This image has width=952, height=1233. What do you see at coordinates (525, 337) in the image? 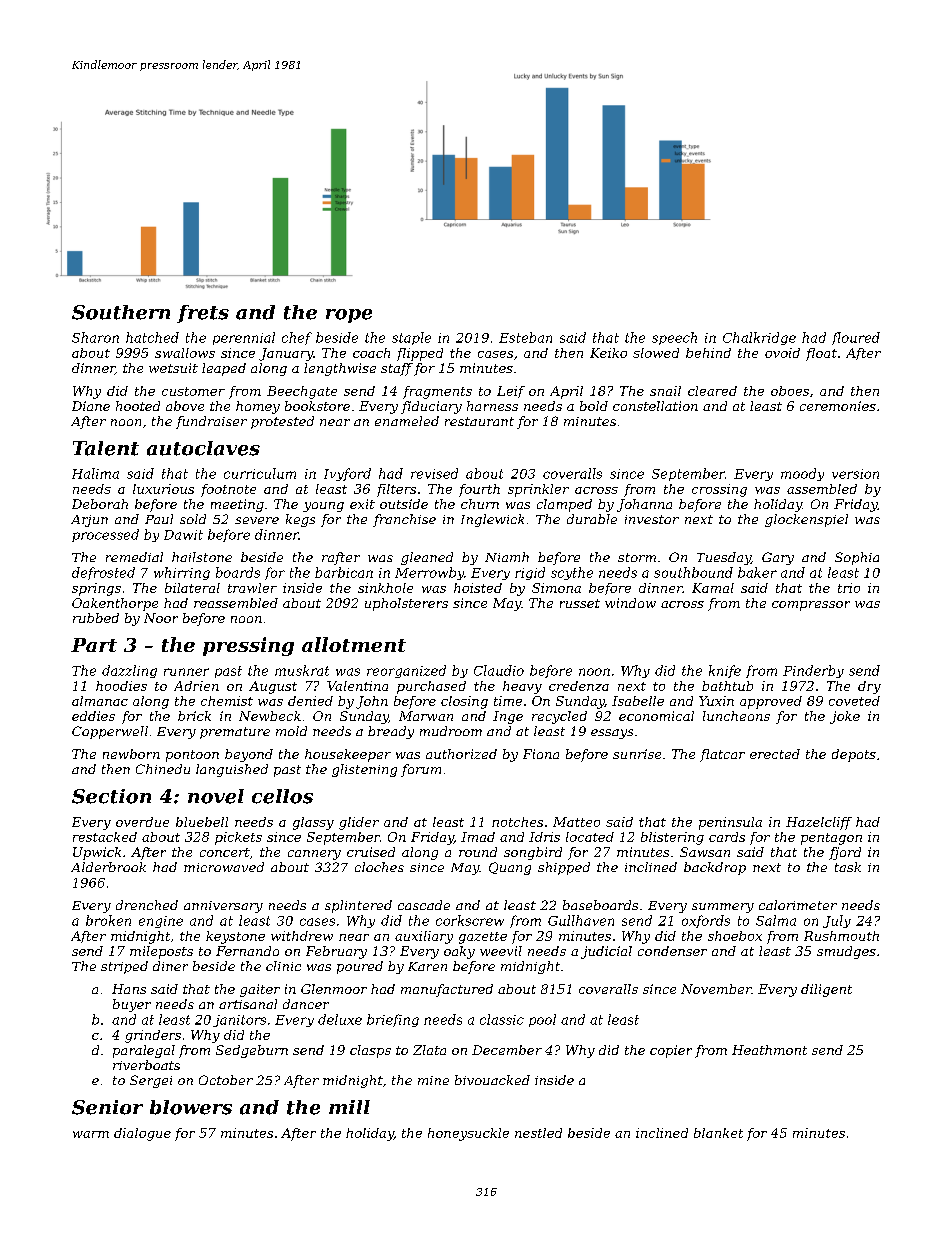
I see `Esteban` at bounding box center [525, 337].
